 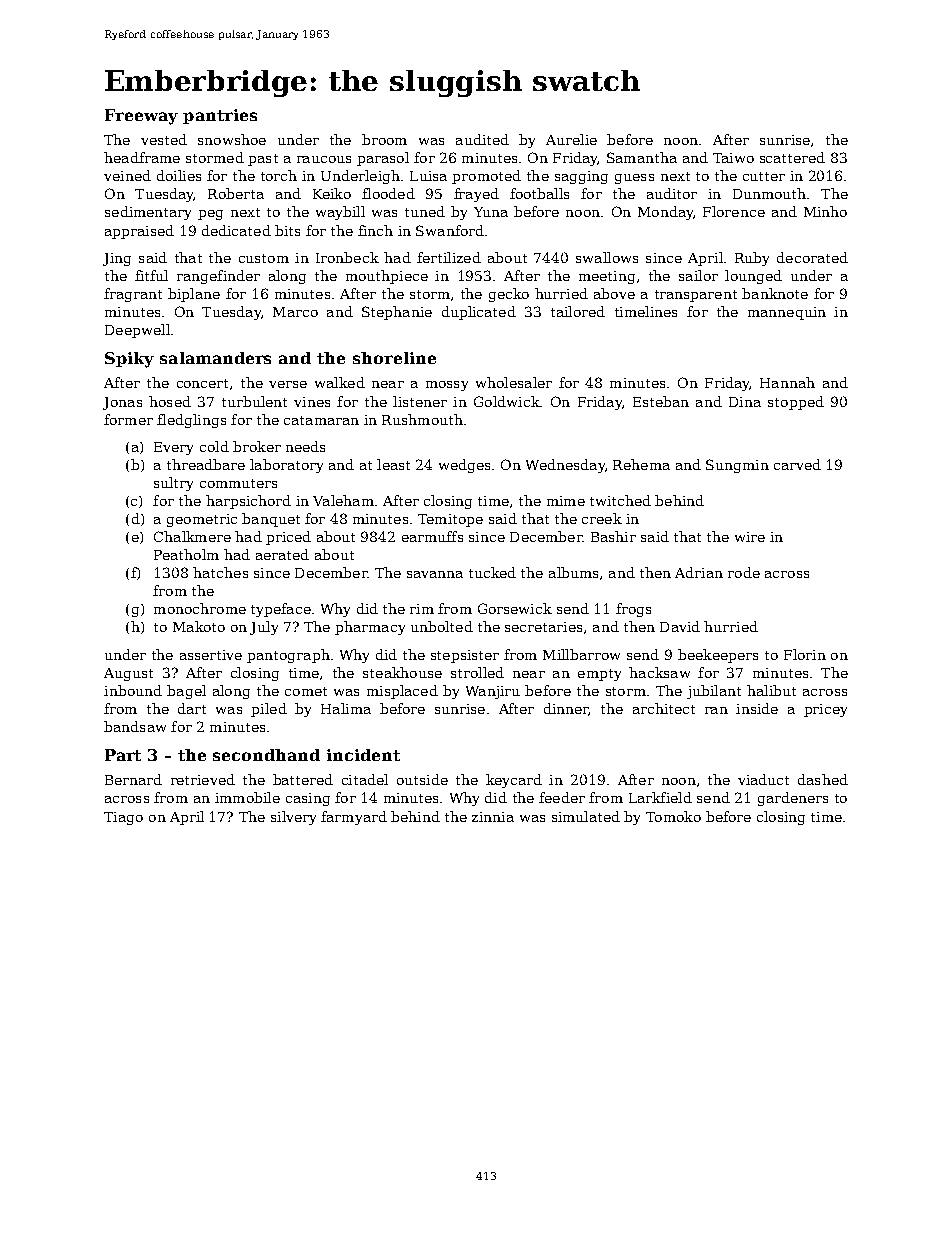 I want to click on Part, so click(x=123, y=755).
